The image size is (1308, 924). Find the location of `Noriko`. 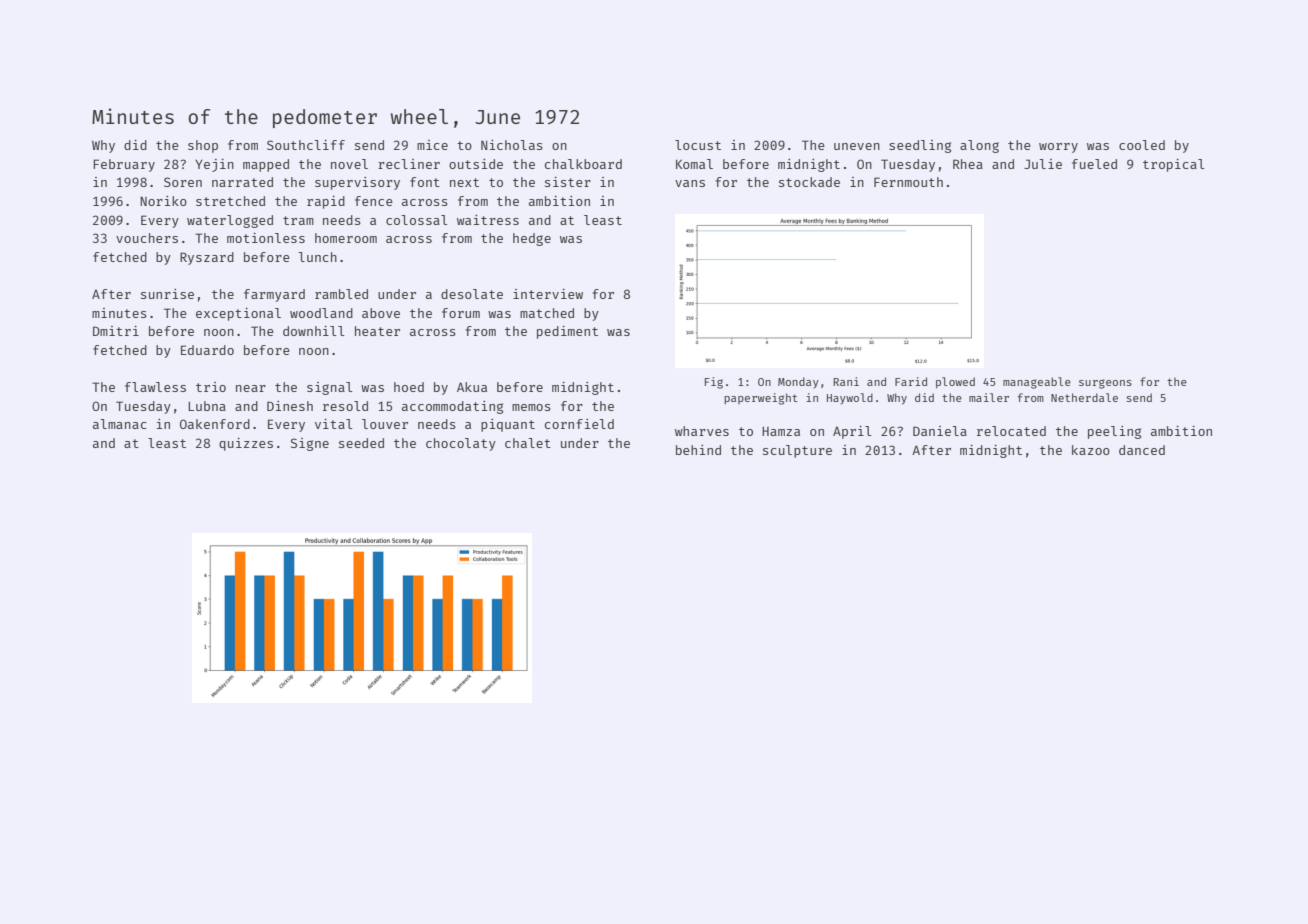

Noriko is located at coordinates (163, 201).
